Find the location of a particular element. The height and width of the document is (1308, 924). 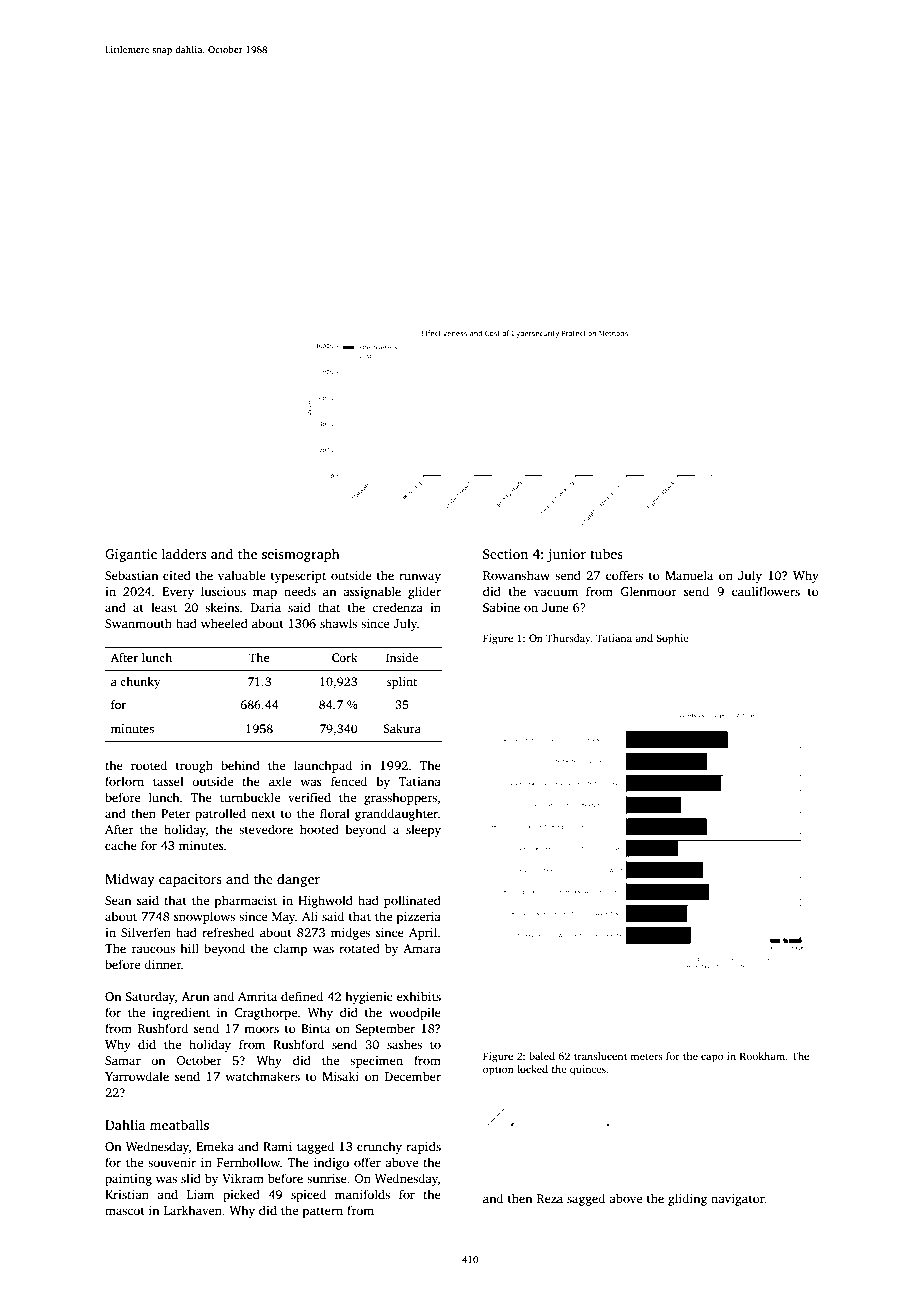

tubes is located at coordinates (606, 553).
